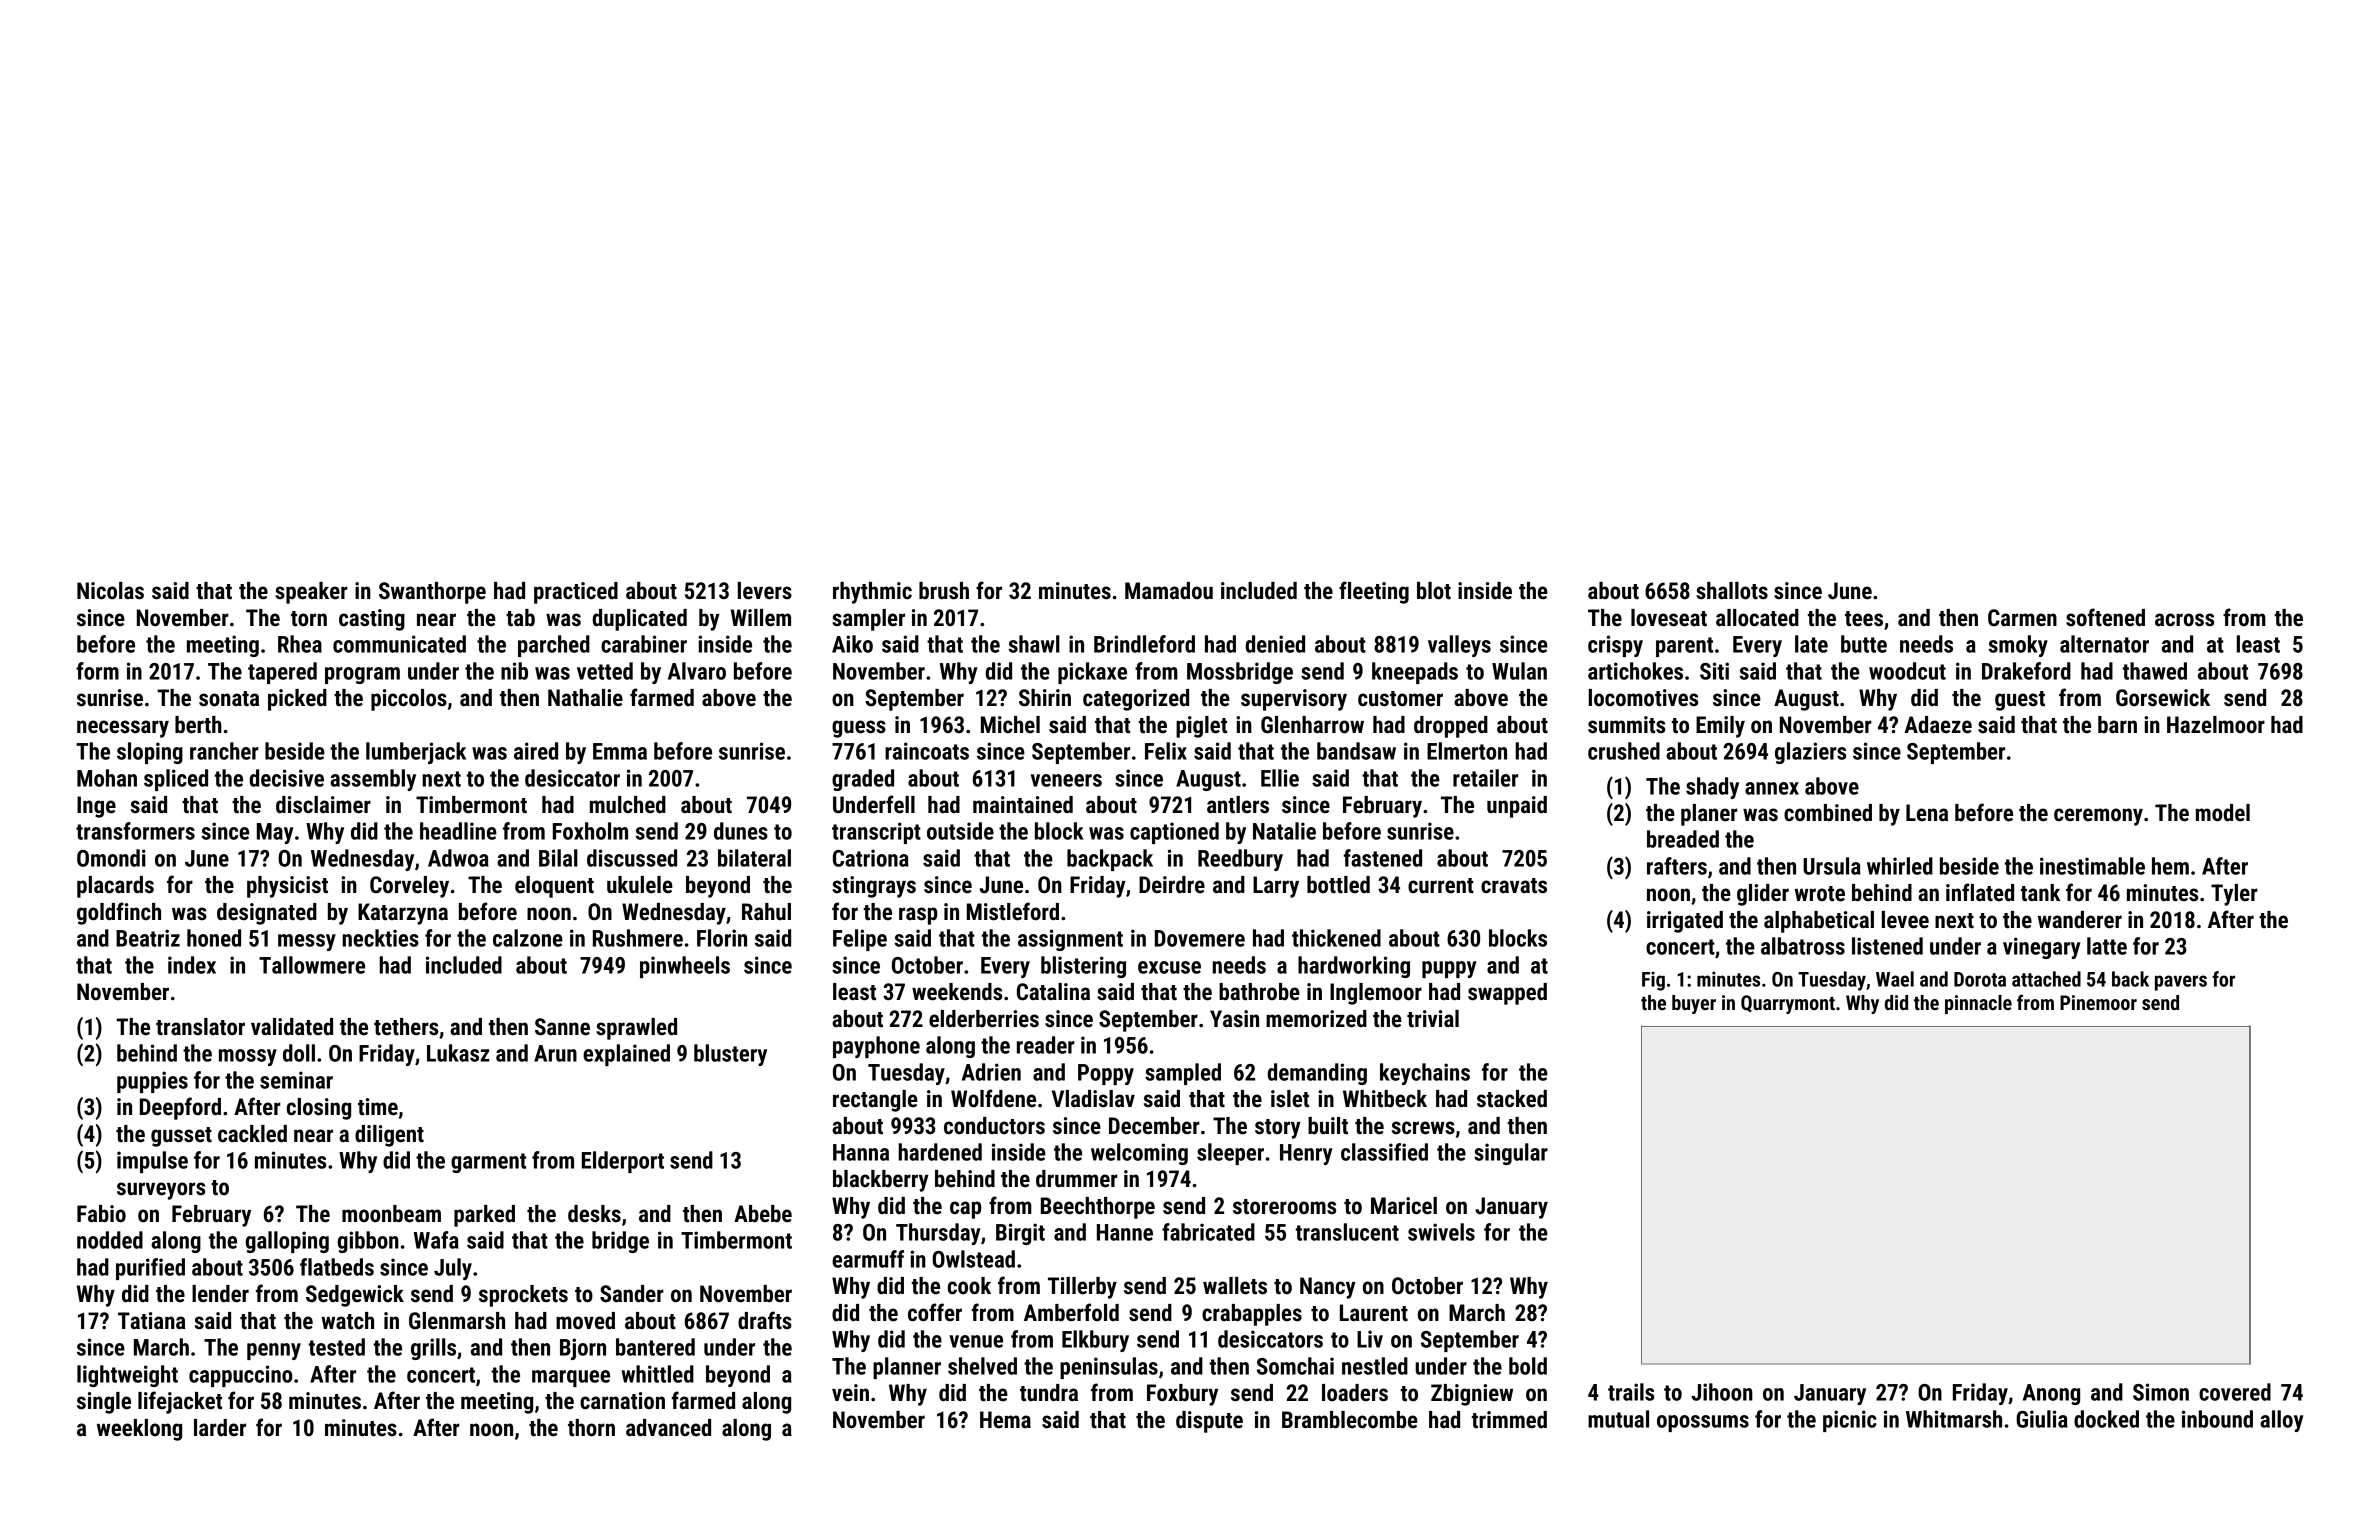 Image resolution: width=2380 pixels, height=1540 pixels. I want to click on tested, so click(336, 1347).
